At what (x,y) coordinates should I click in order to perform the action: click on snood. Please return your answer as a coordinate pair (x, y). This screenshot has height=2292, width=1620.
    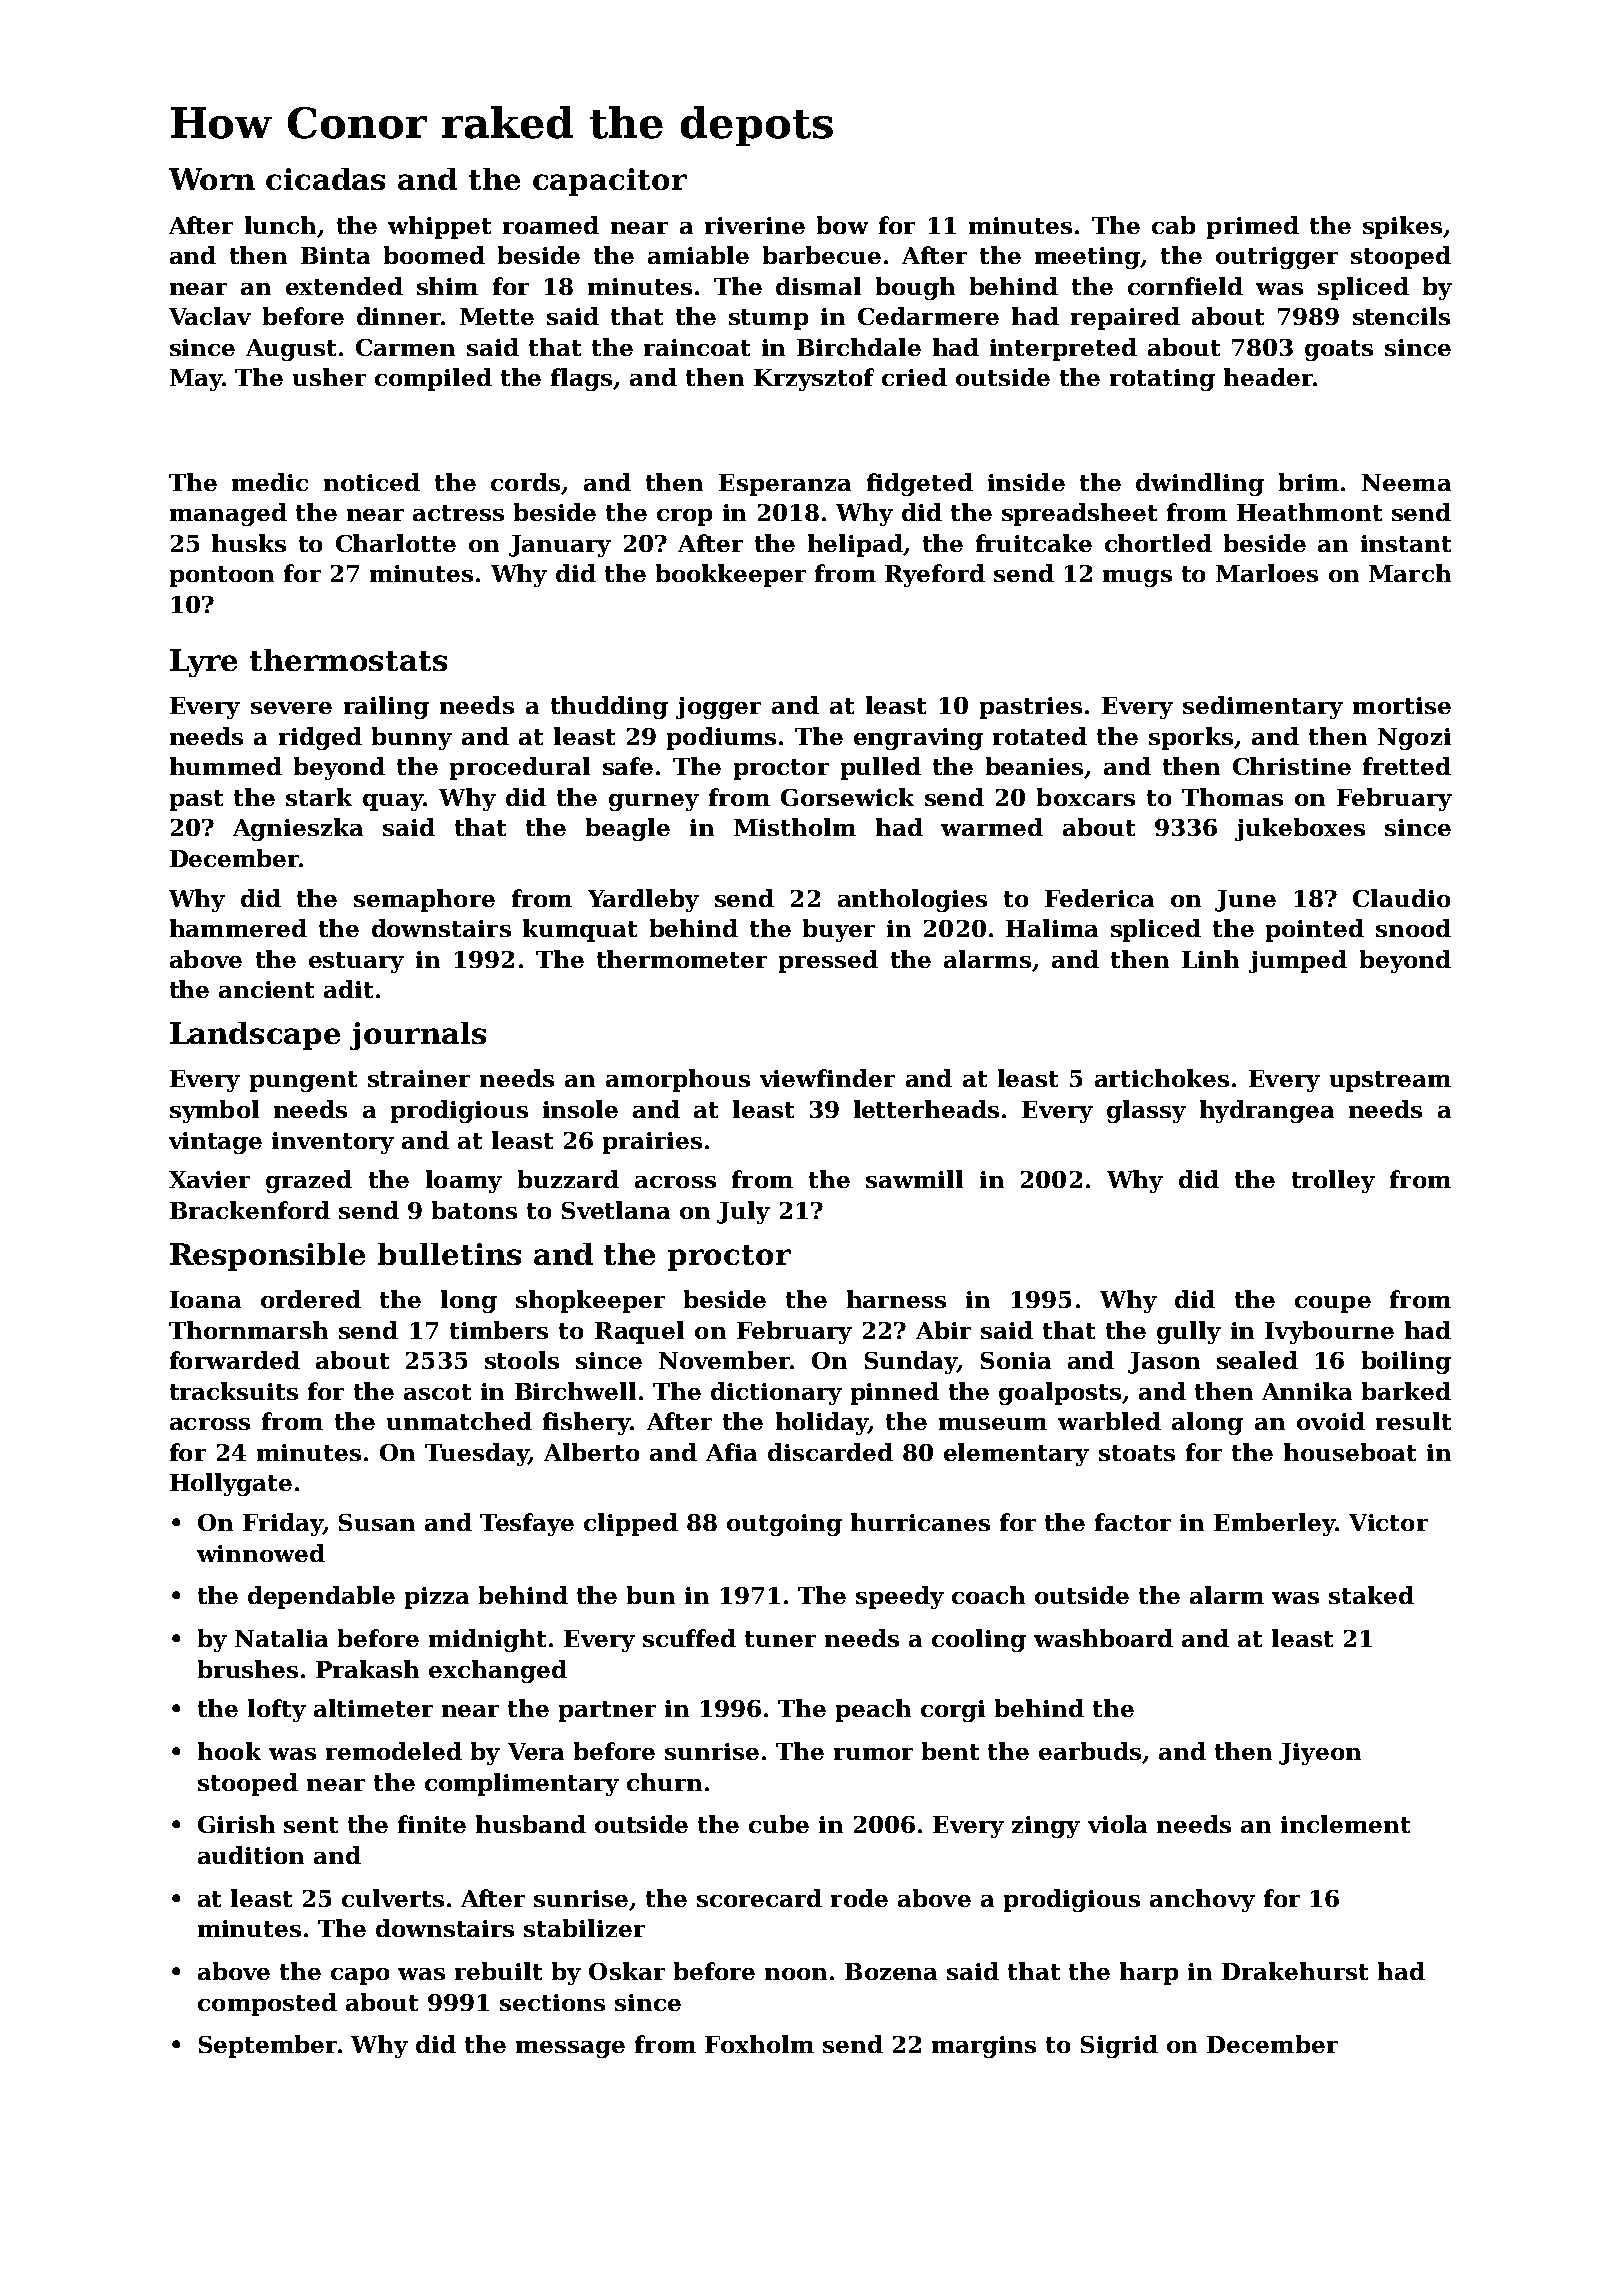
    Looking at the image, I should click on (1413, 928).
